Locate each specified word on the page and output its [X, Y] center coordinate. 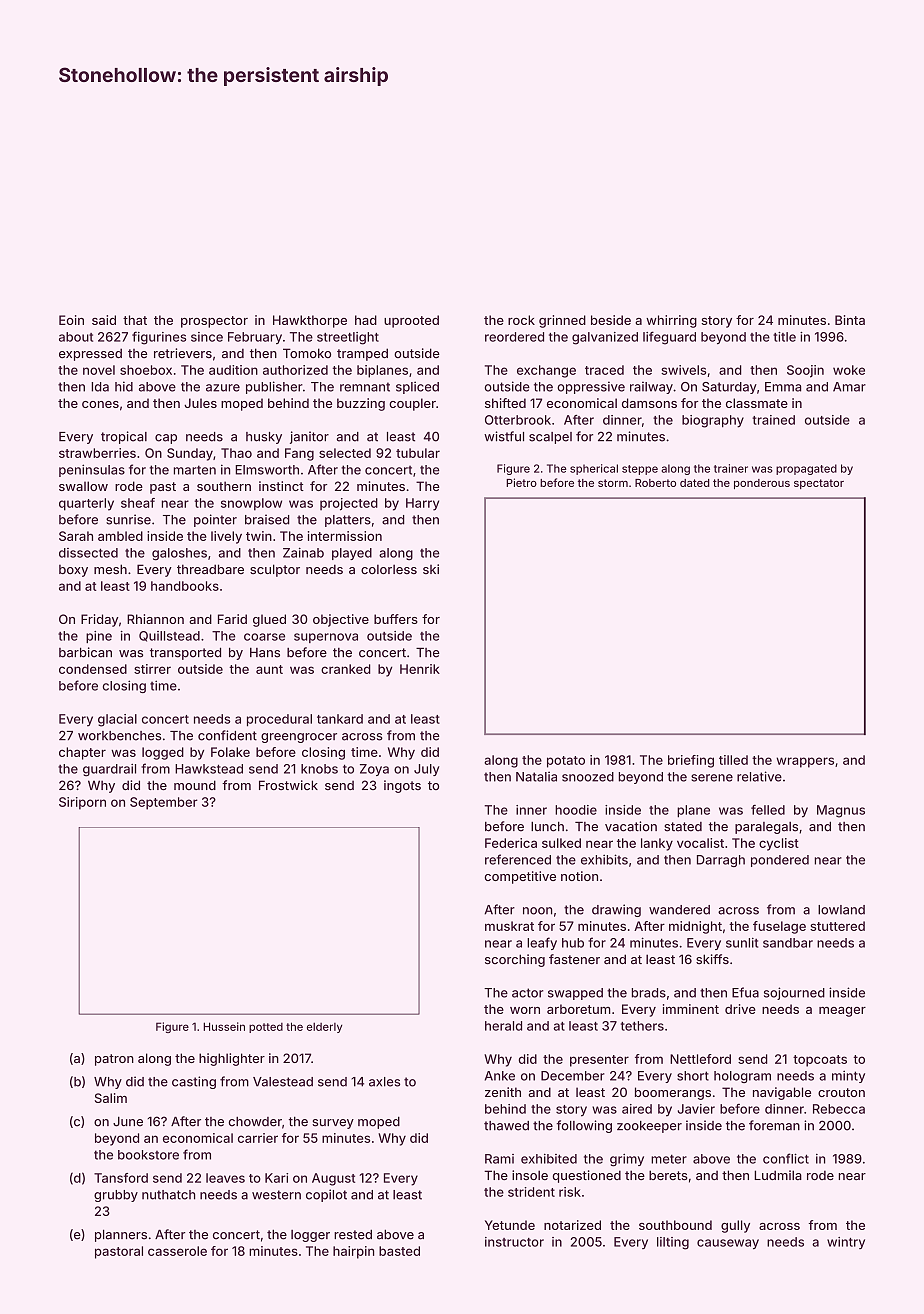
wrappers [805, 762]
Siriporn [82, 803]
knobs [319, 769]
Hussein [224, 1026]
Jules [200, 403]
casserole [177, 1251]
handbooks [185, 586]
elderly [324, 1027]
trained [773, 420]
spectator [819, 484]
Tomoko [307, 353]
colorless [389, 569]
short [693, 1076]
